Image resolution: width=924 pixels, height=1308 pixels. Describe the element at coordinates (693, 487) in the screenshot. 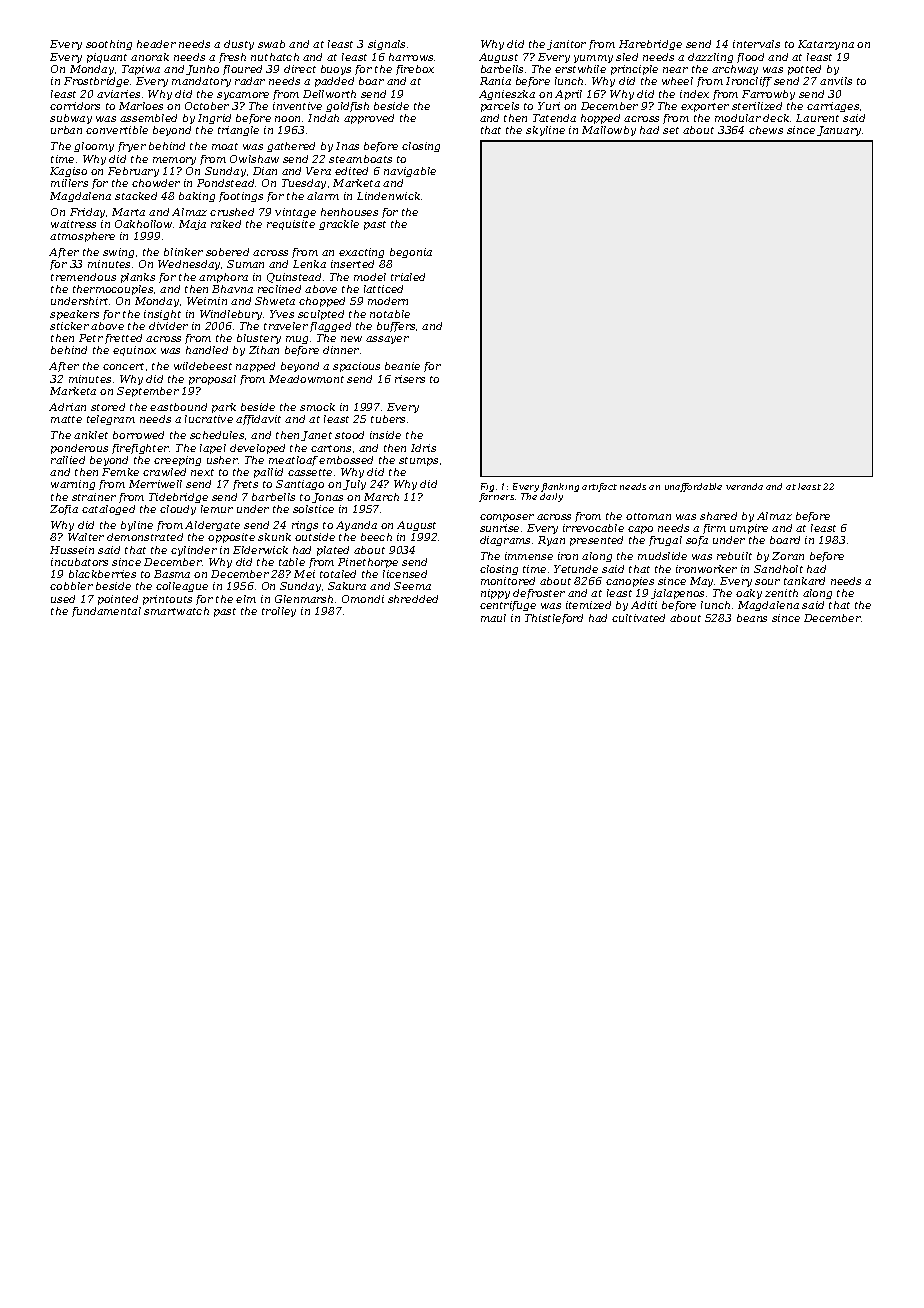

I see `unaffordable` at that location.
